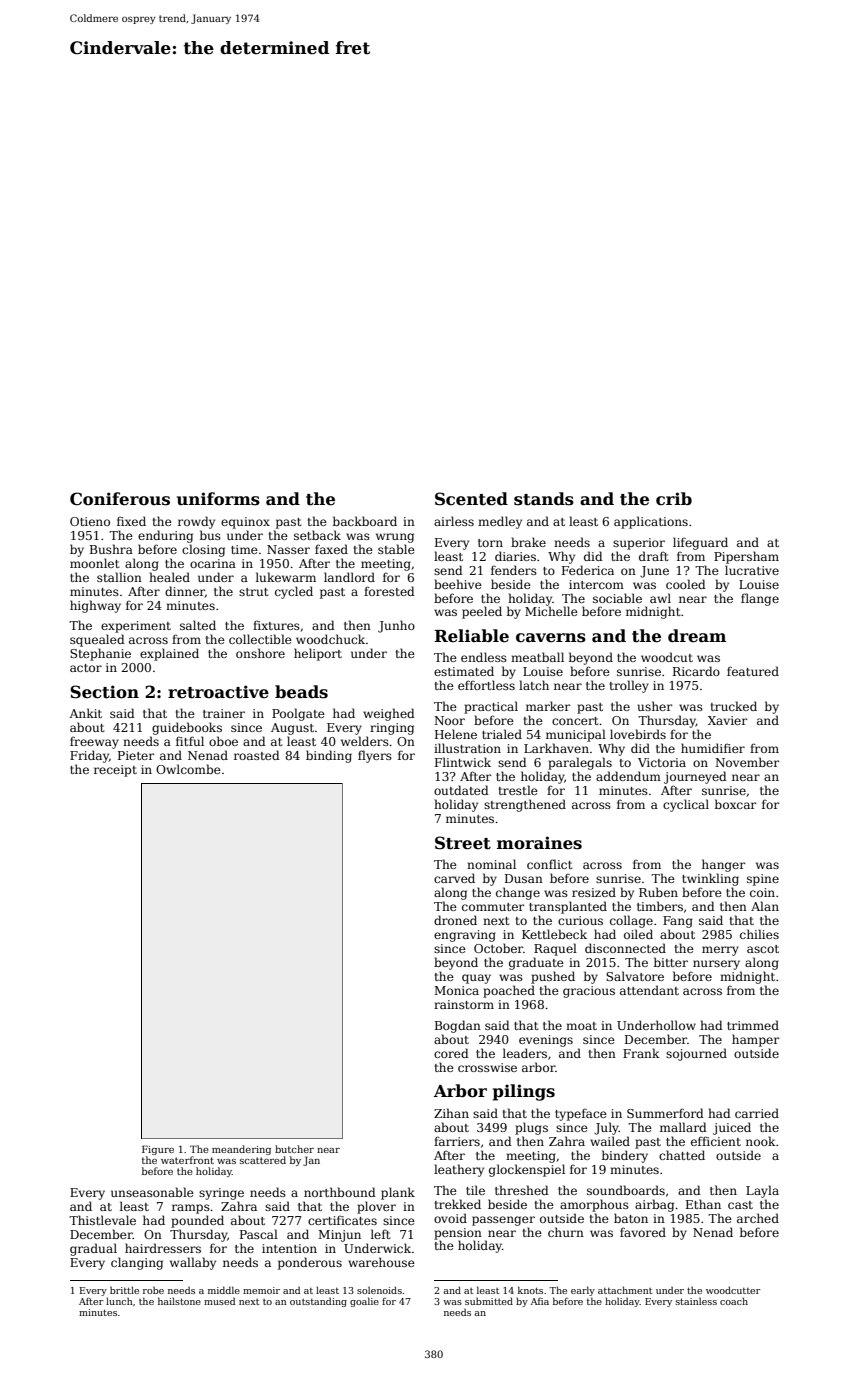 This screenshot has width=849, height=1400. What do you see at coordinates (625, 1290) in the screenshot?
I see `attachment` at bounding box center [625, 1290].
